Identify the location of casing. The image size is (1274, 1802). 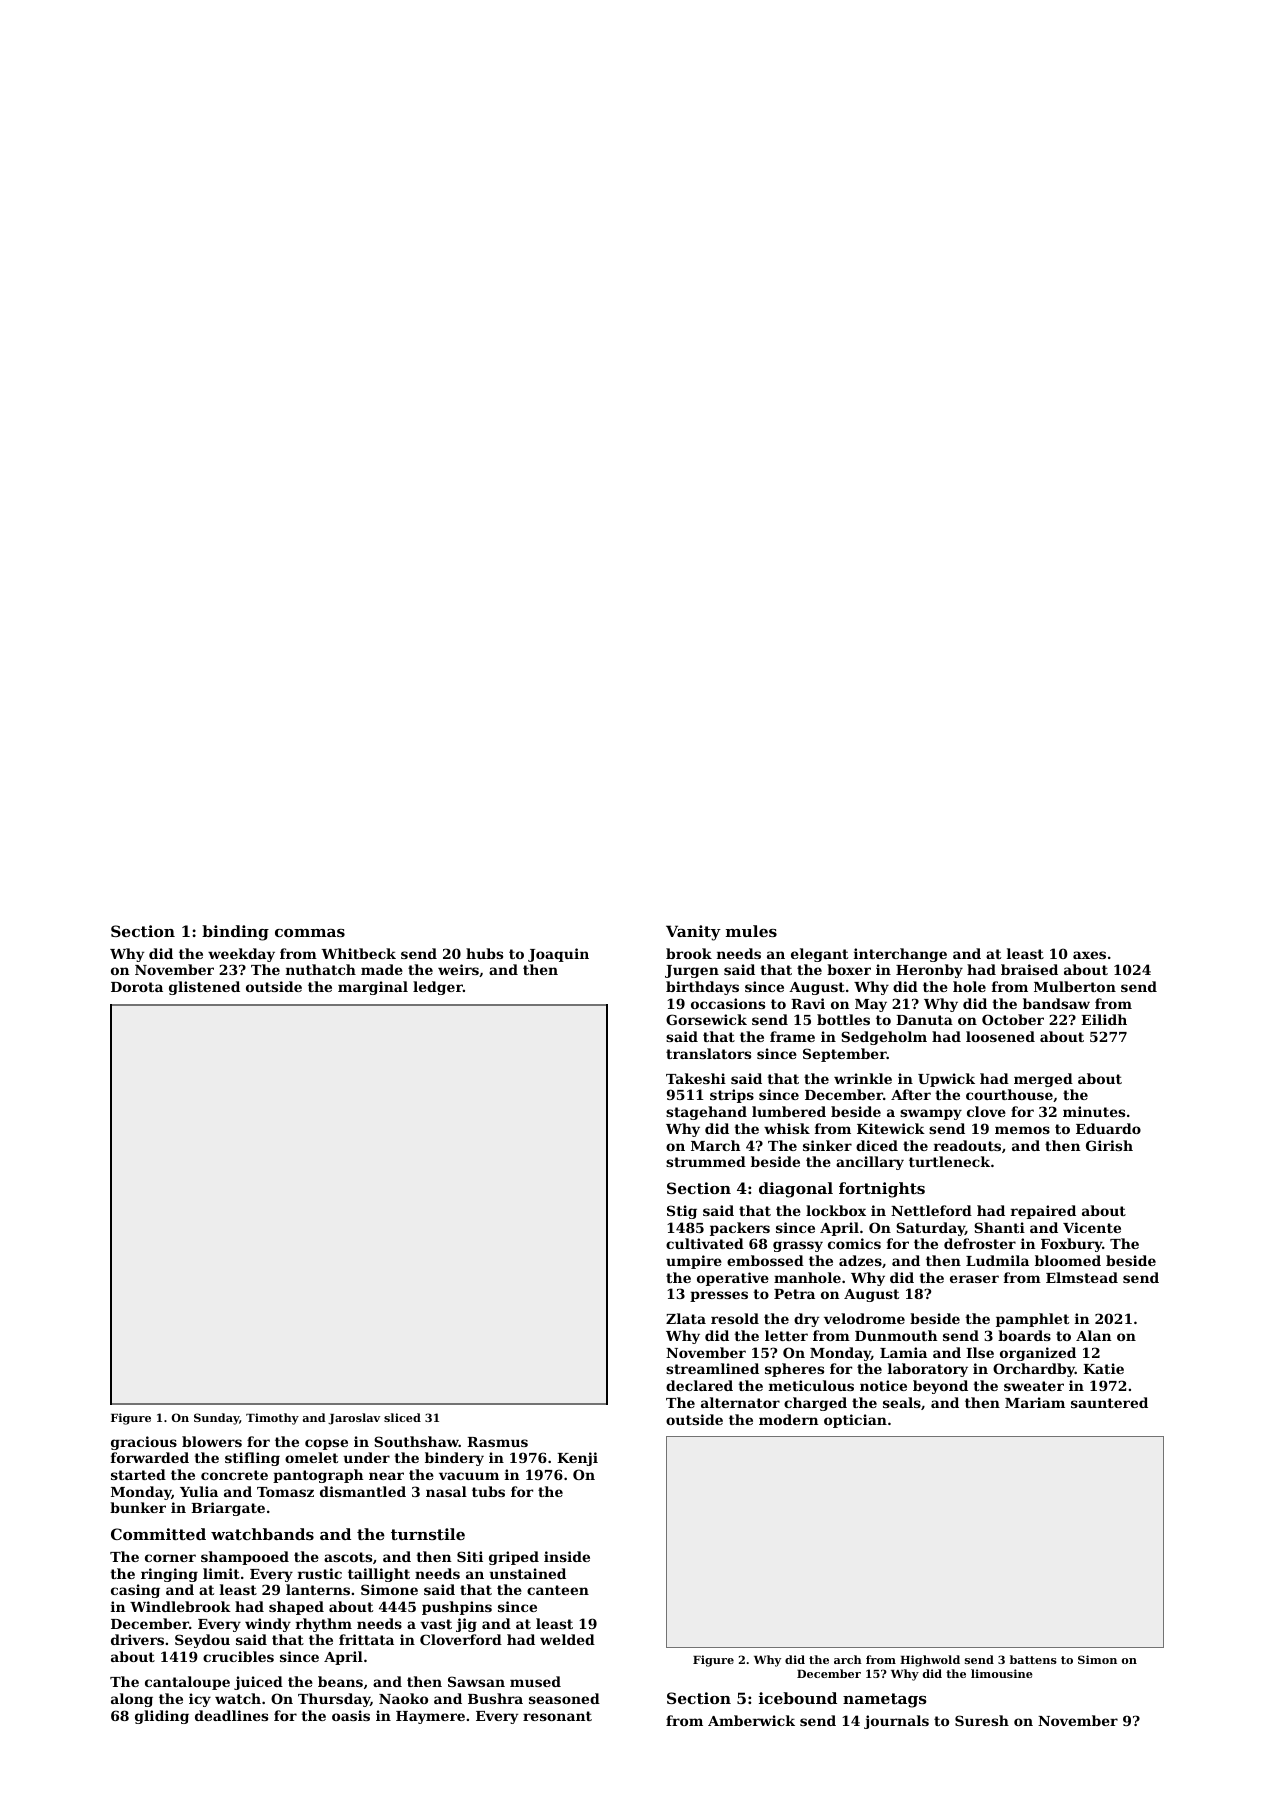
(135, 1591).
